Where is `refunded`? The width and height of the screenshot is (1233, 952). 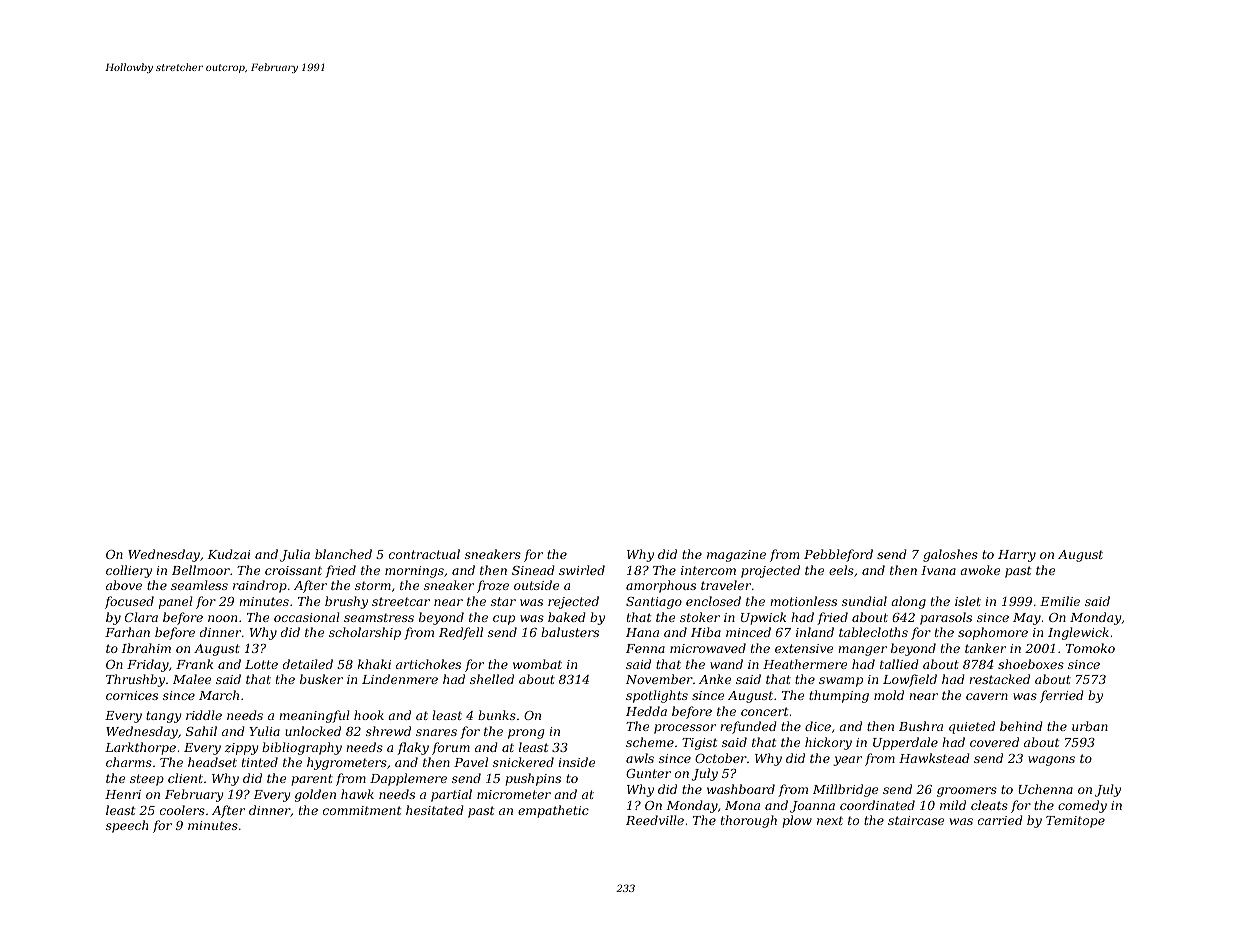
refunded is located at coordinates (748, 727).
